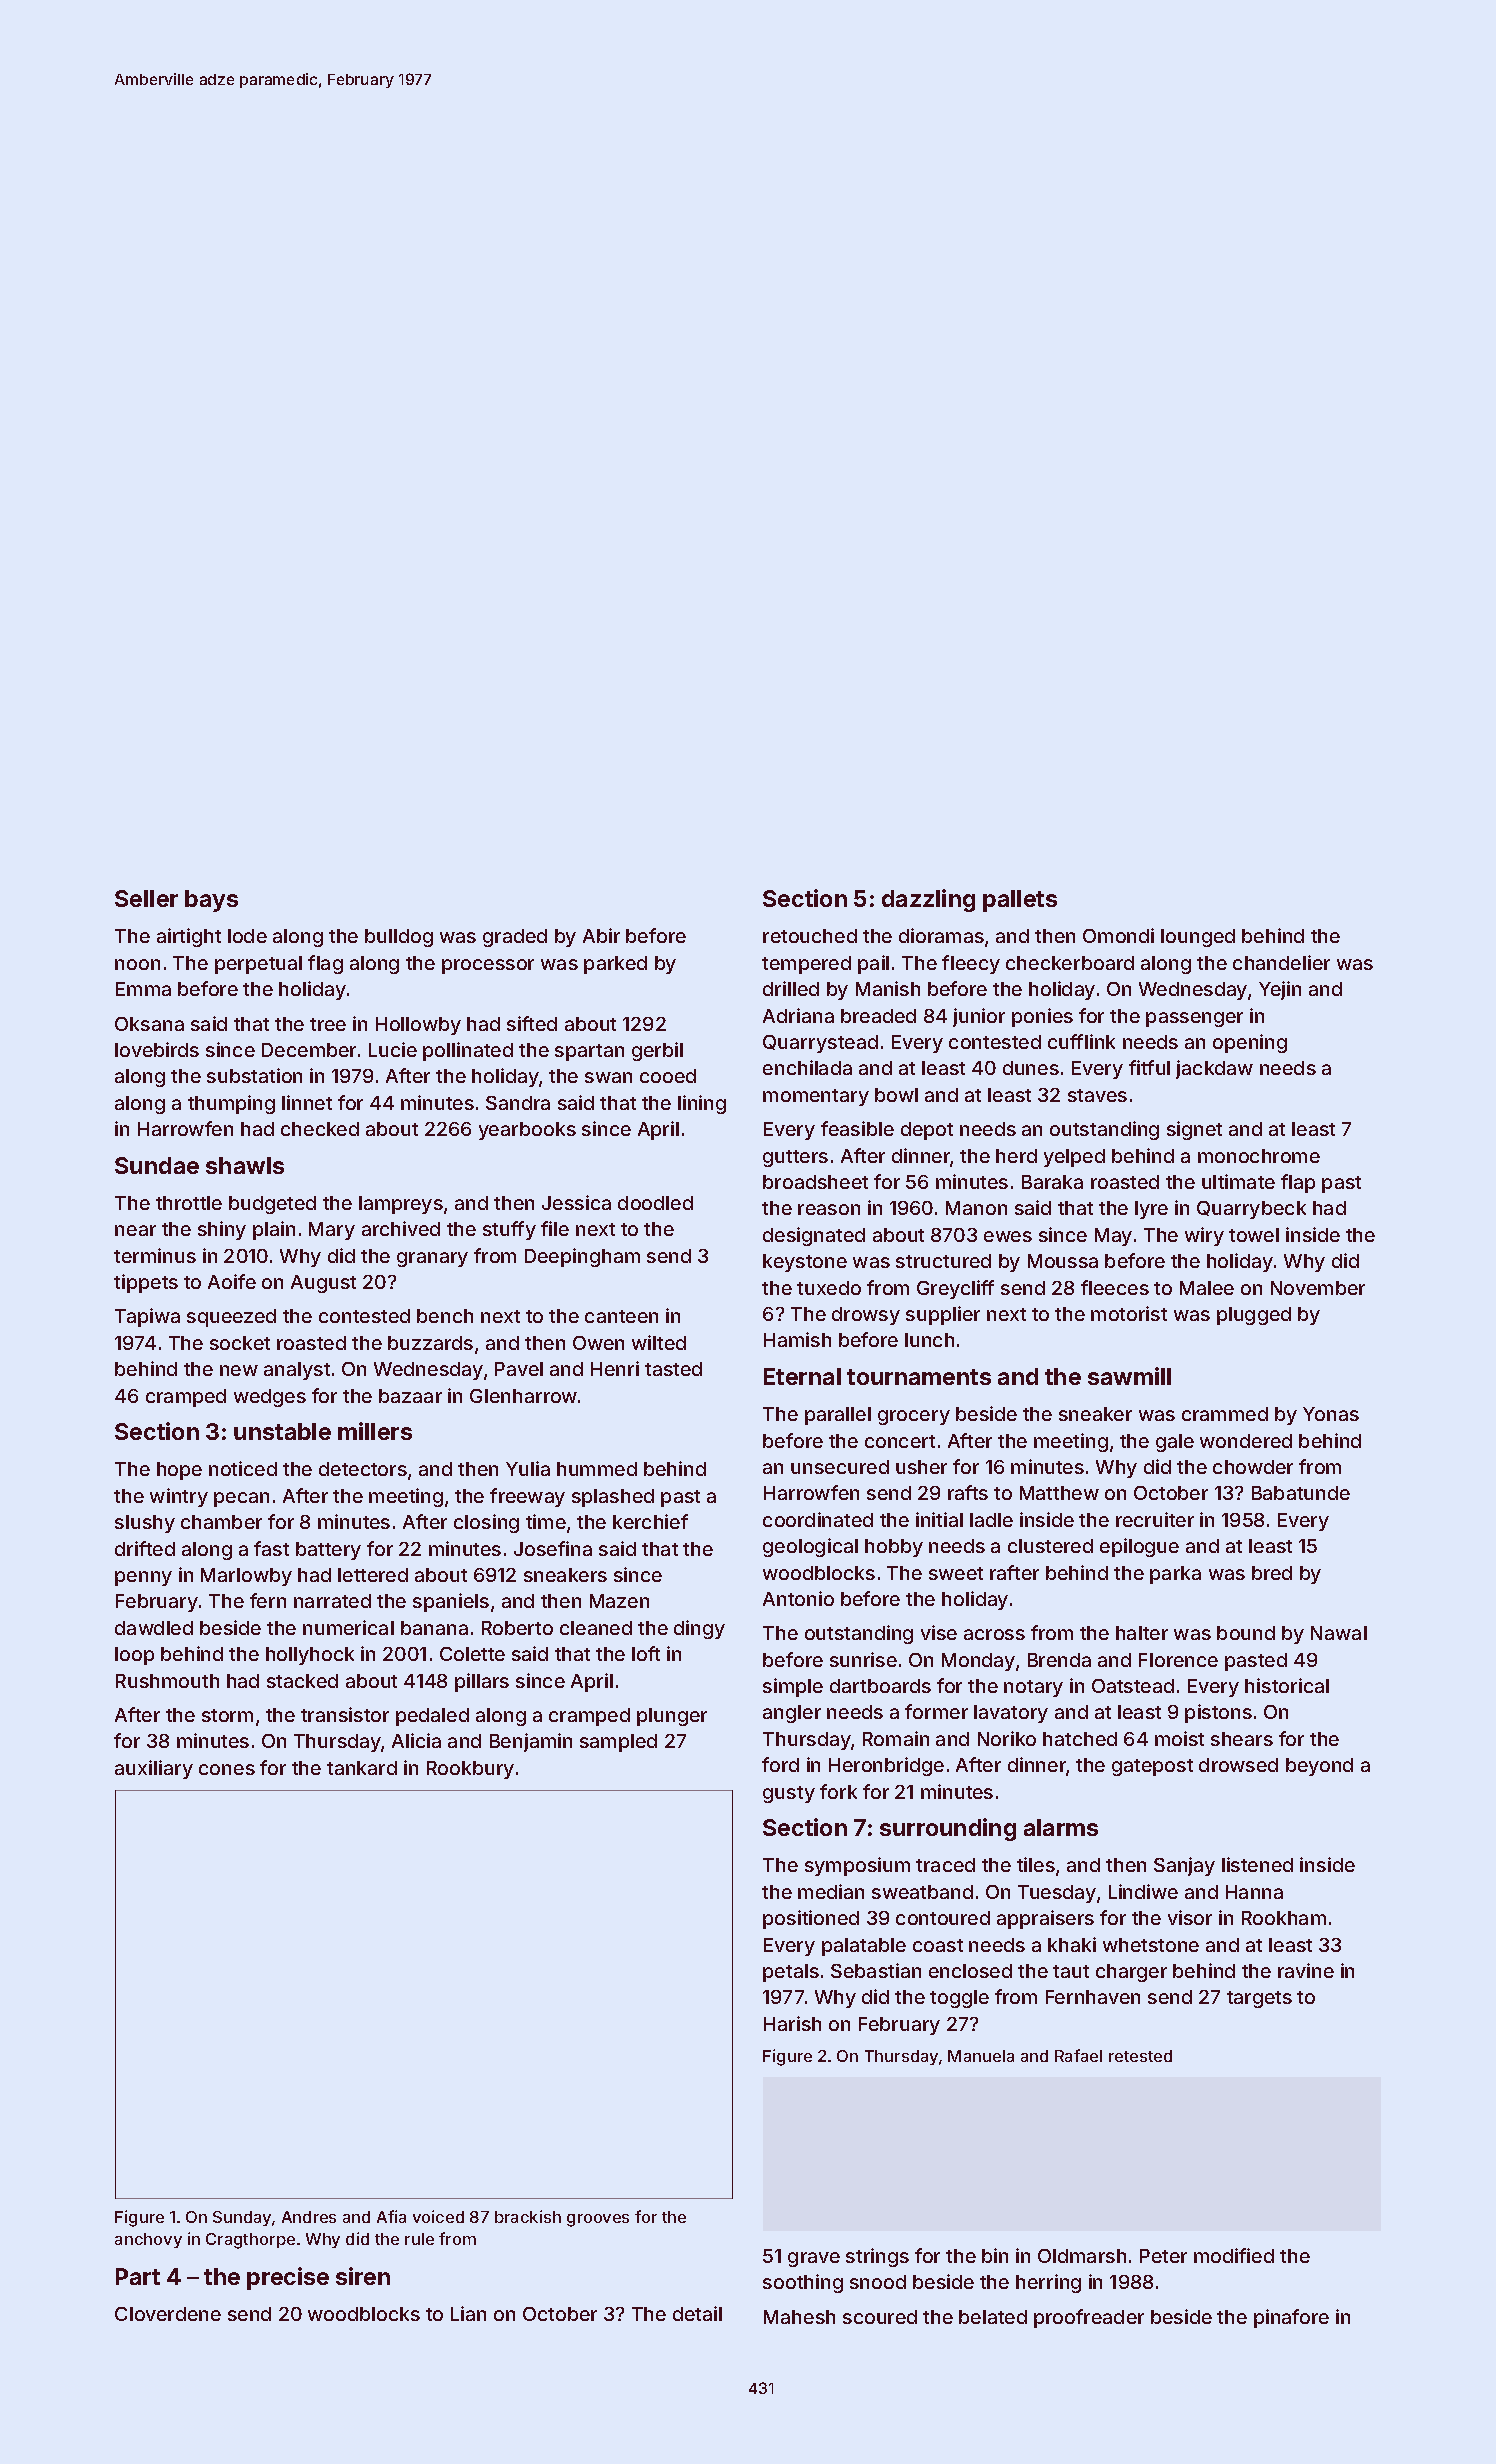 The width and height of the document is (1496, 2464). I want to click on anchovy, so click(148, 2240).
